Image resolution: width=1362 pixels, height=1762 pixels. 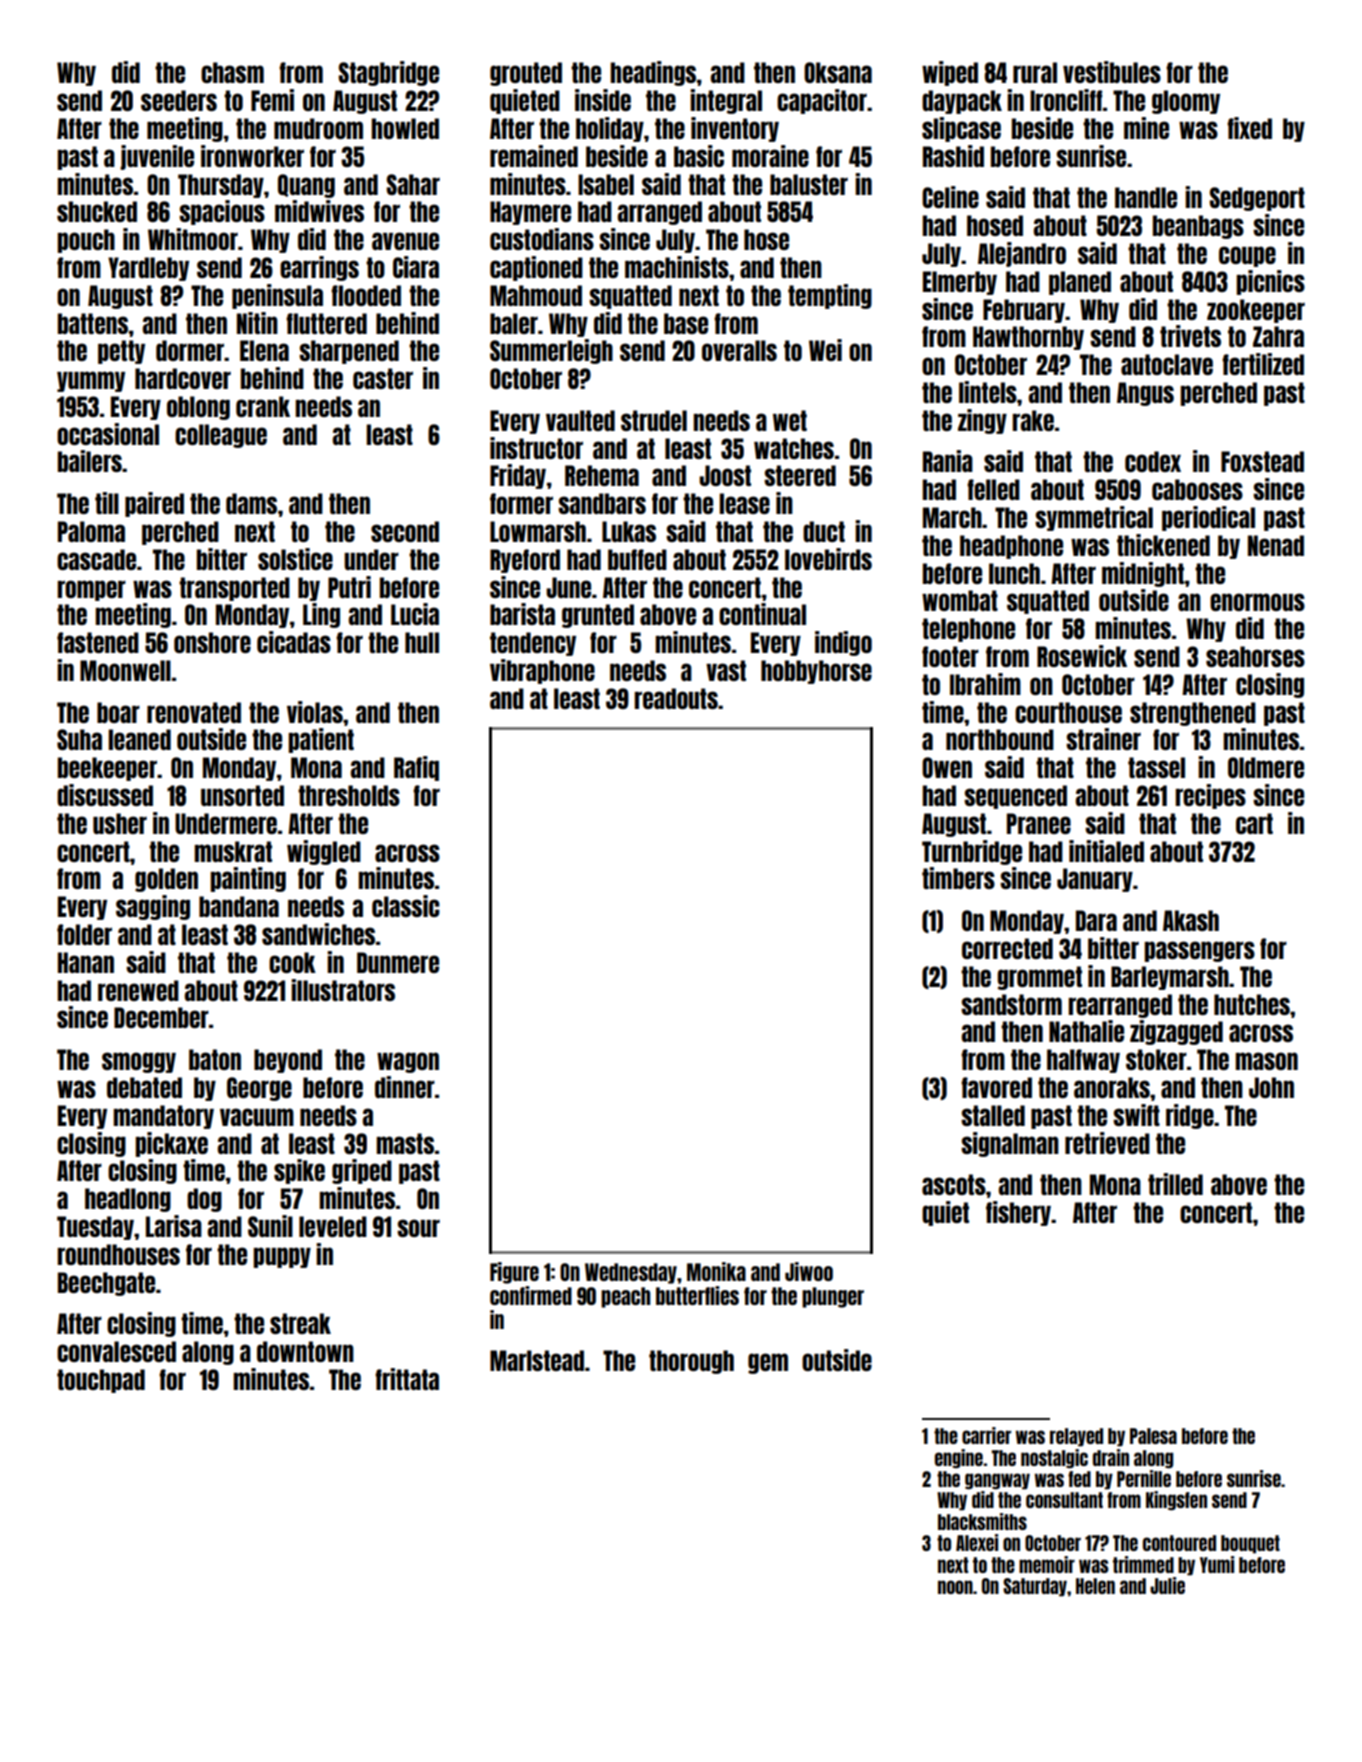 I want to click on wiped, so click(x=950, y=73).
